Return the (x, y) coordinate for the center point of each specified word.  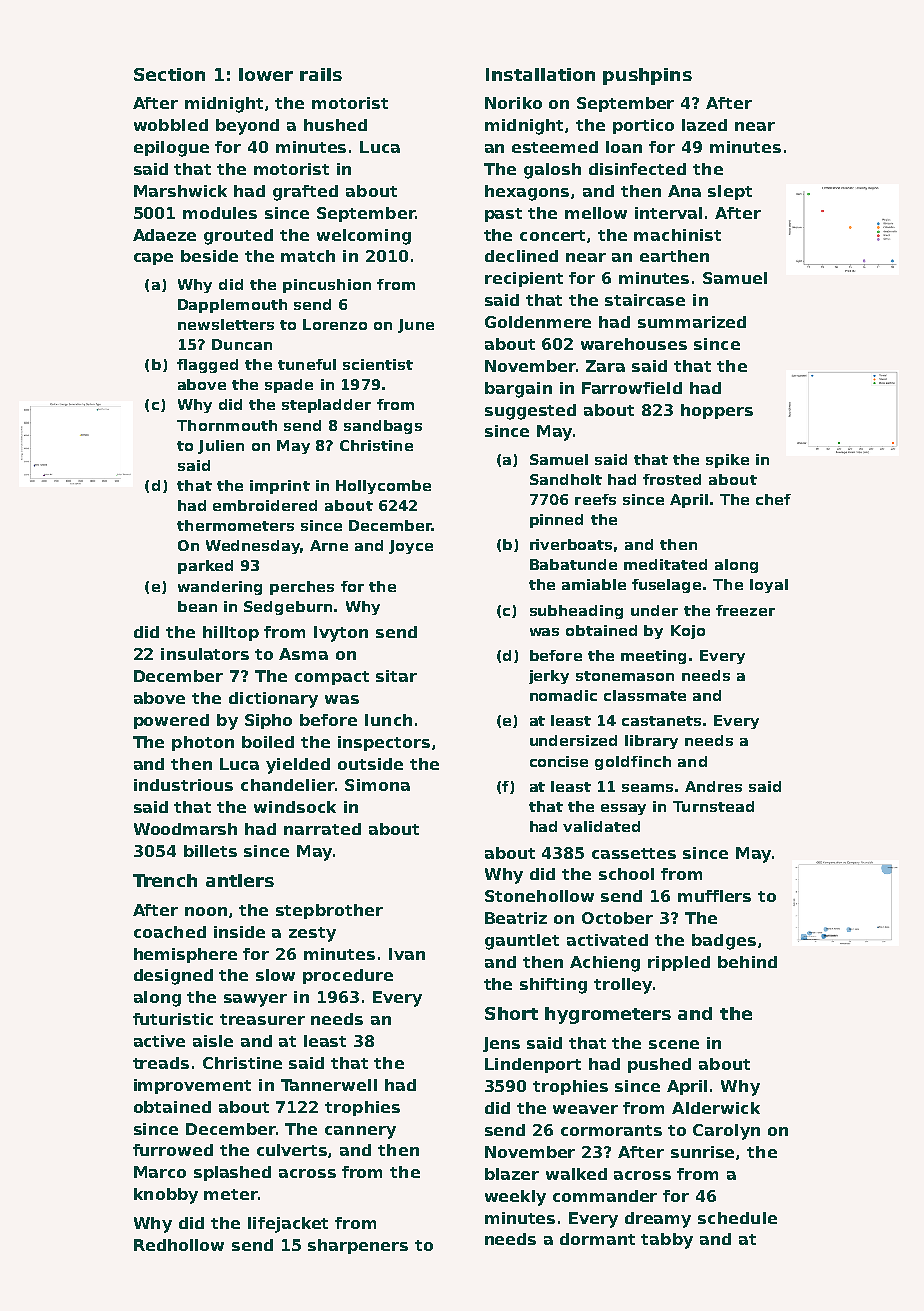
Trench (165, 880)
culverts (292, 1150)
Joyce (411, 547)
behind (747, 962)
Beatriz (516, 918)
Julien (221, 447)
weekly (515, 1198)
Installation (540, 74)
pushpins (647, 76)
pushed (659, 1065)
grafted (305, 193)
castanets (661, 721)
